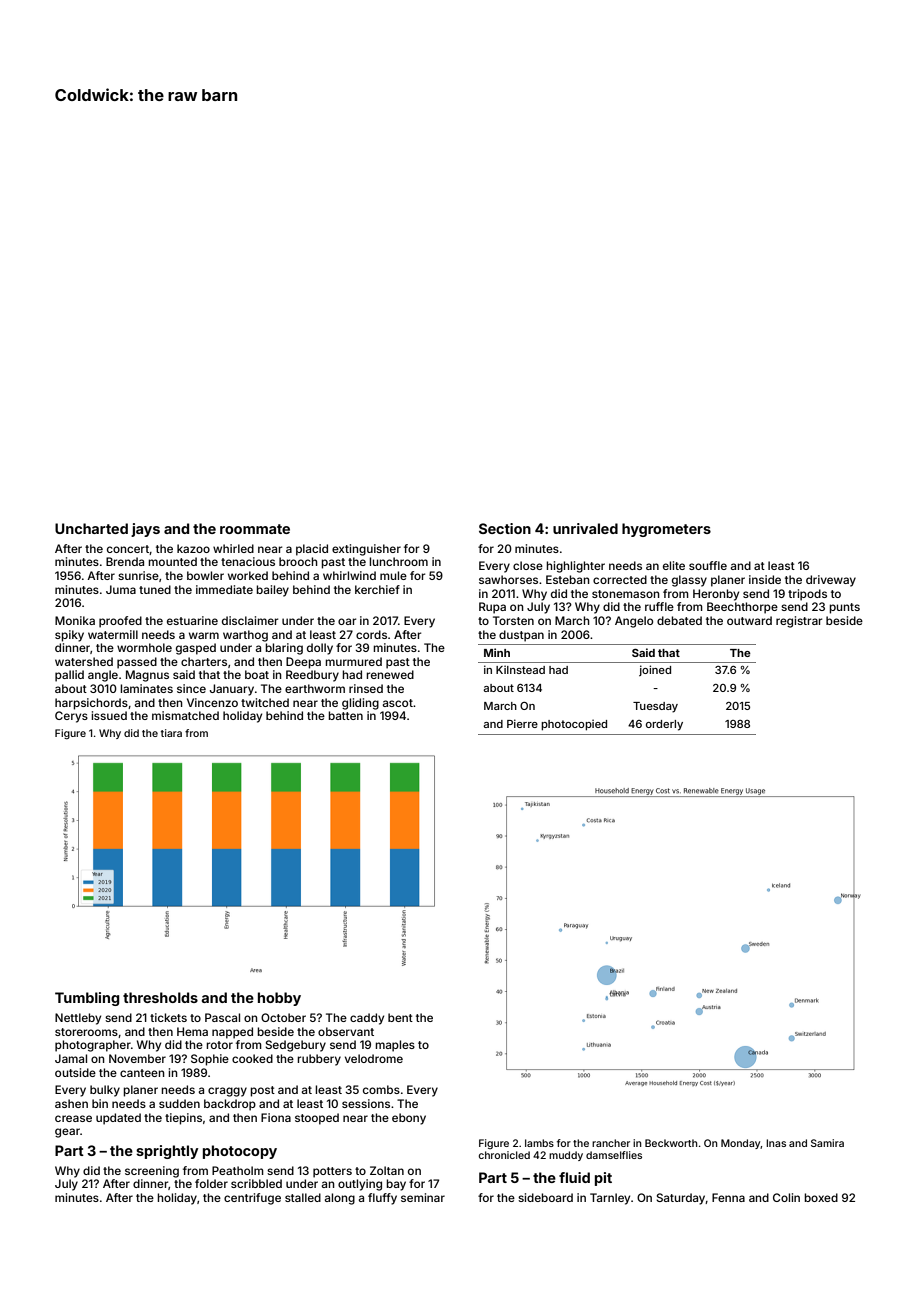  I want to click on photocopied, so click(574, 725).
